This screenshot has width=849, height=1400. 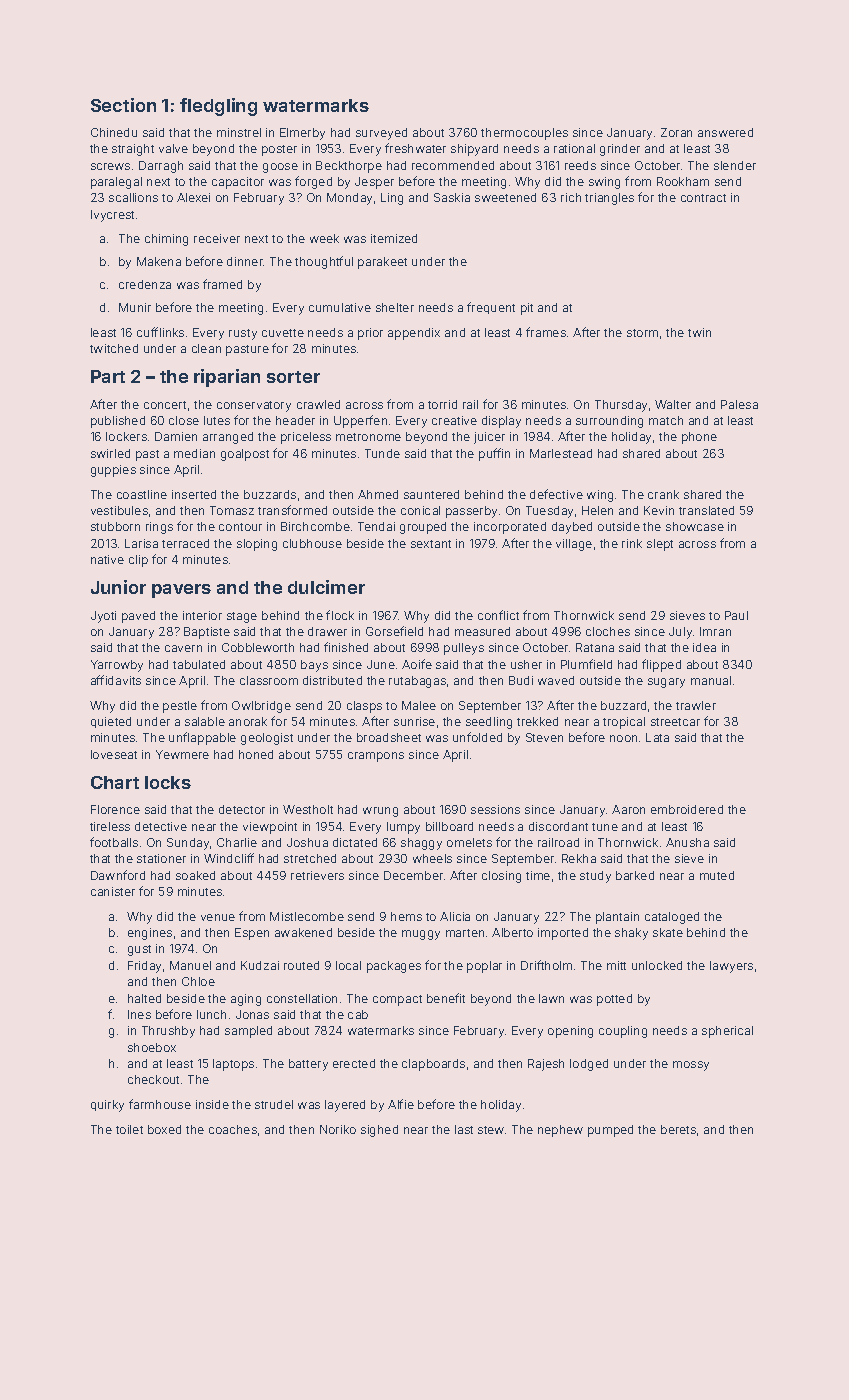 What do you see at coordinates (675, 722) in the screenshot?
I see `streetcar` at bounding box center [675, 722].
